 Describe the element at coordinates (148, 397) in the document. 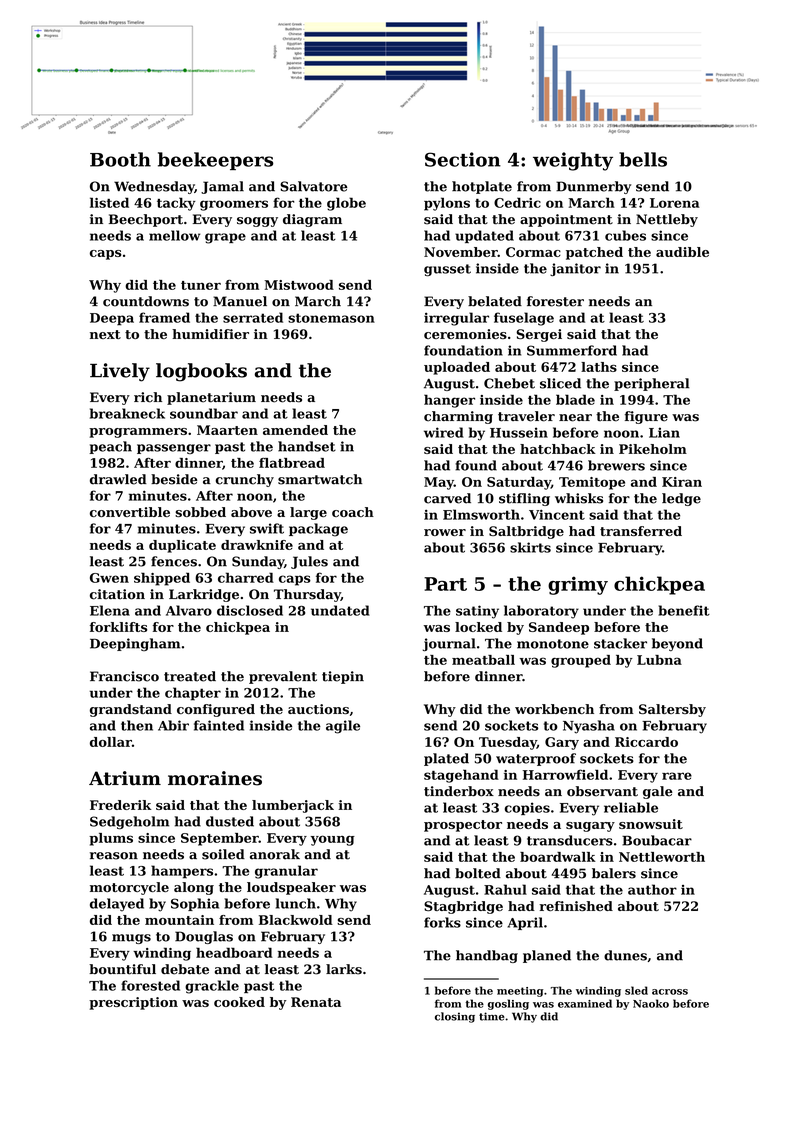

I see `rich` at that location.
